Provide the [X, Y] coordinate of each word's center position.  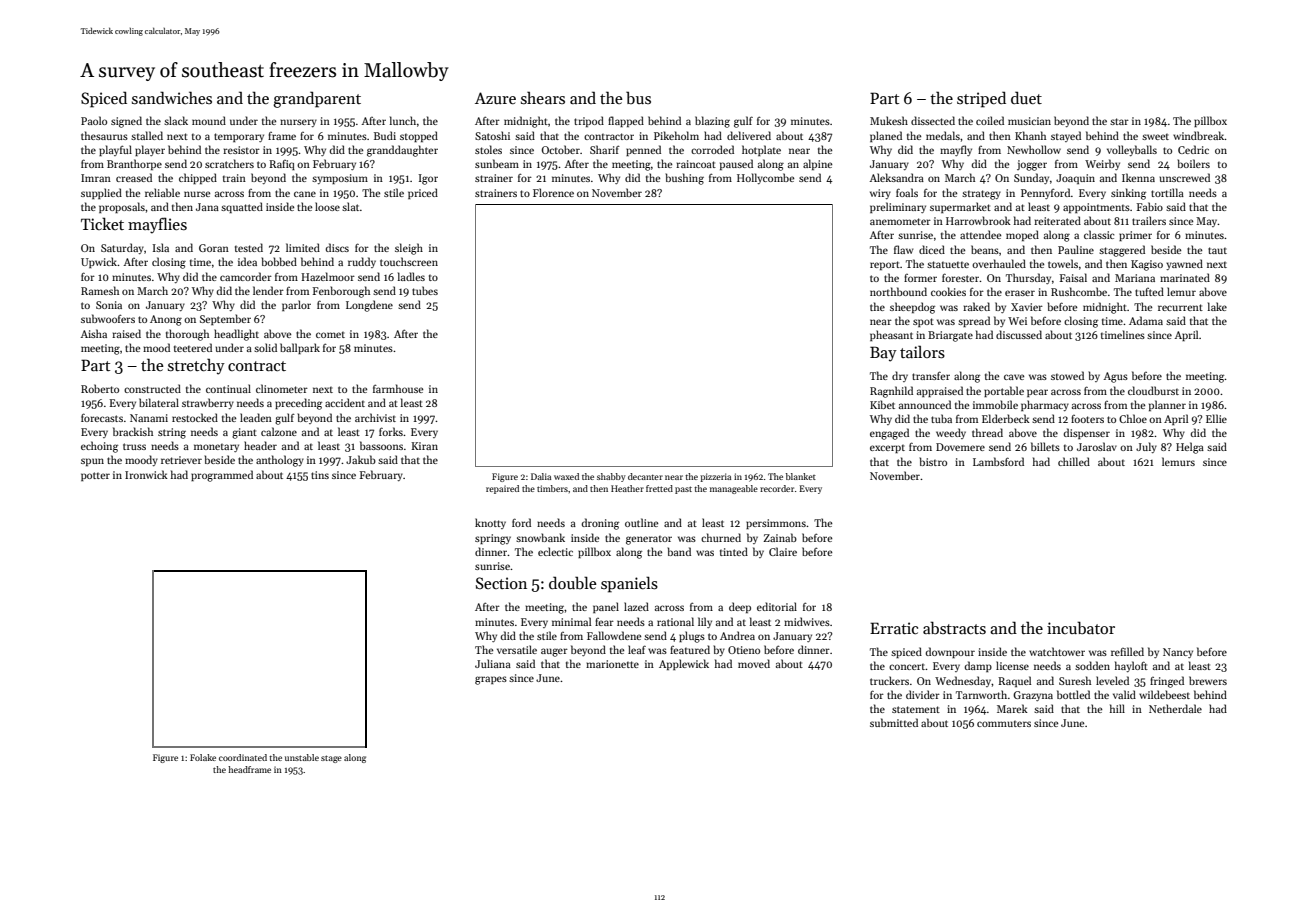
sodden [1092, 665]
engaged [889, 434]
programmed [222, 476]
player [150, 150]
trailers [1149, 220]
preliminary [898, 207]
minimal [571, 621]
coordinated [243, 757]
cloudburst [1153, 390]
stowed [1067, 375]
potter [95, 476]
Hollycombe [765, 178]
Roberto [100, 388]
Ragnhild [891, 392]
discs [337, 247]
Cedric [1193, 149]
